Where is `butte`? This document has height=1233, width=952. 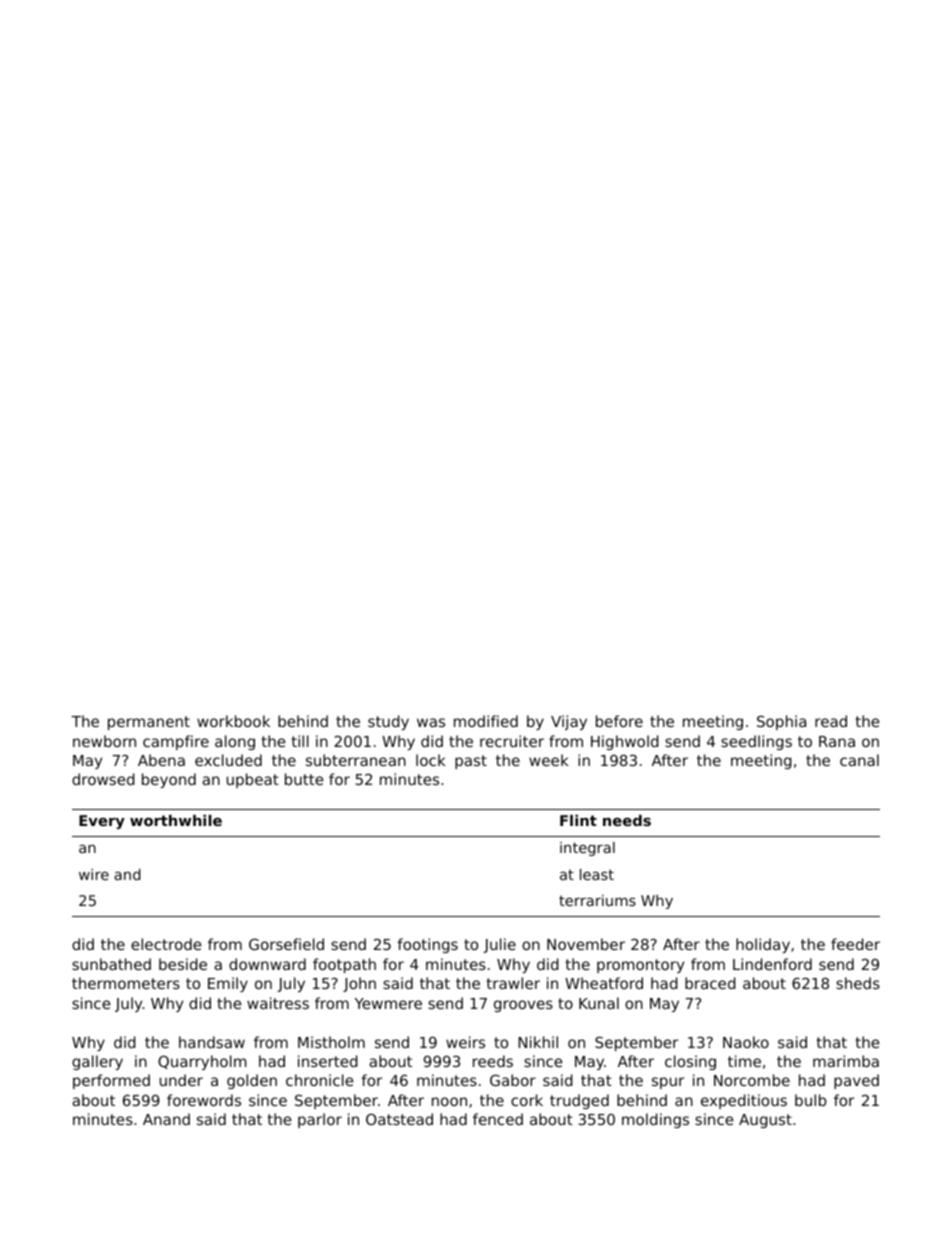 butte is located at coordinates (304, 779).
